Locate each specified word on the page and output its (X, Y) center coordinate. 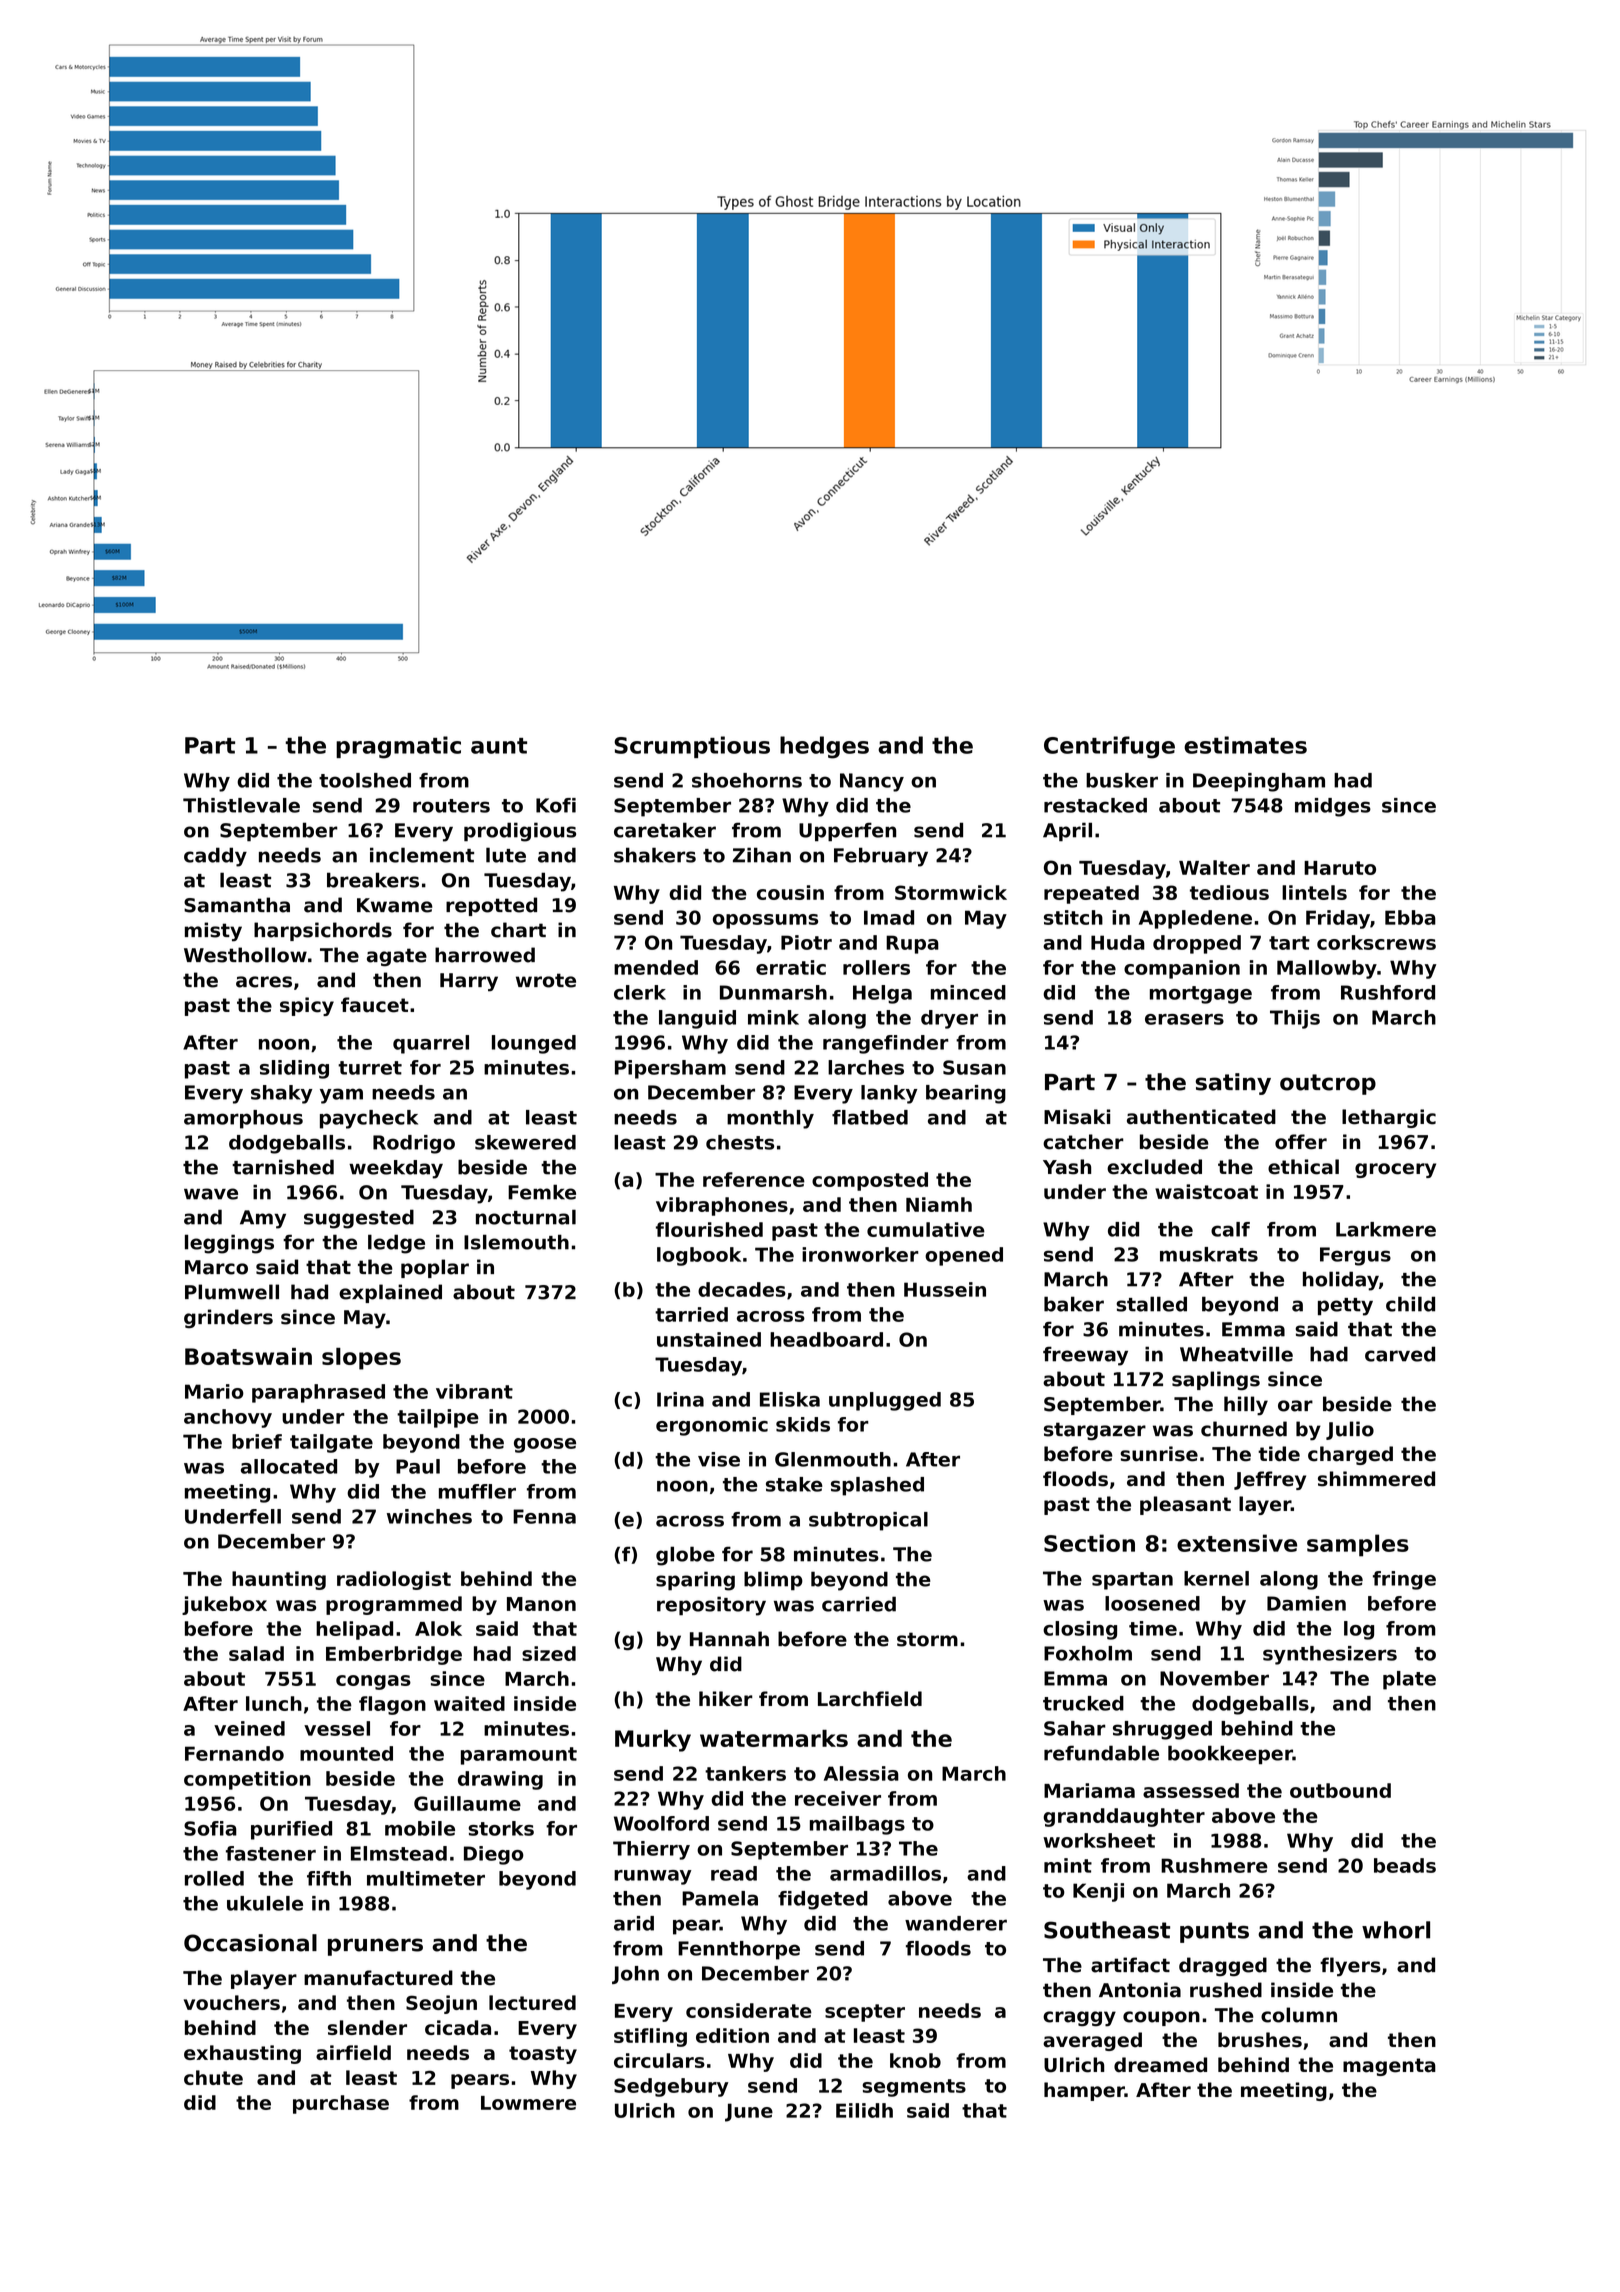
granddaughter (1124, 1817)
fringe (1404, 1580)
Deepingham (1259, 782)
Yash (1067, 1167)
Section (1089, 1543)
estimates (1245, 745)
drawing (500, 1780)
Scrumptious (692, 747)
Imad (889, 917)
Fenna (544, 1516)
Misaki (1077, 1117)
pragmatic (398, 747)
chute (213, 2077)
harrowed (485, 955)
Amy (263, 1219)
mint (1068, 1865)
